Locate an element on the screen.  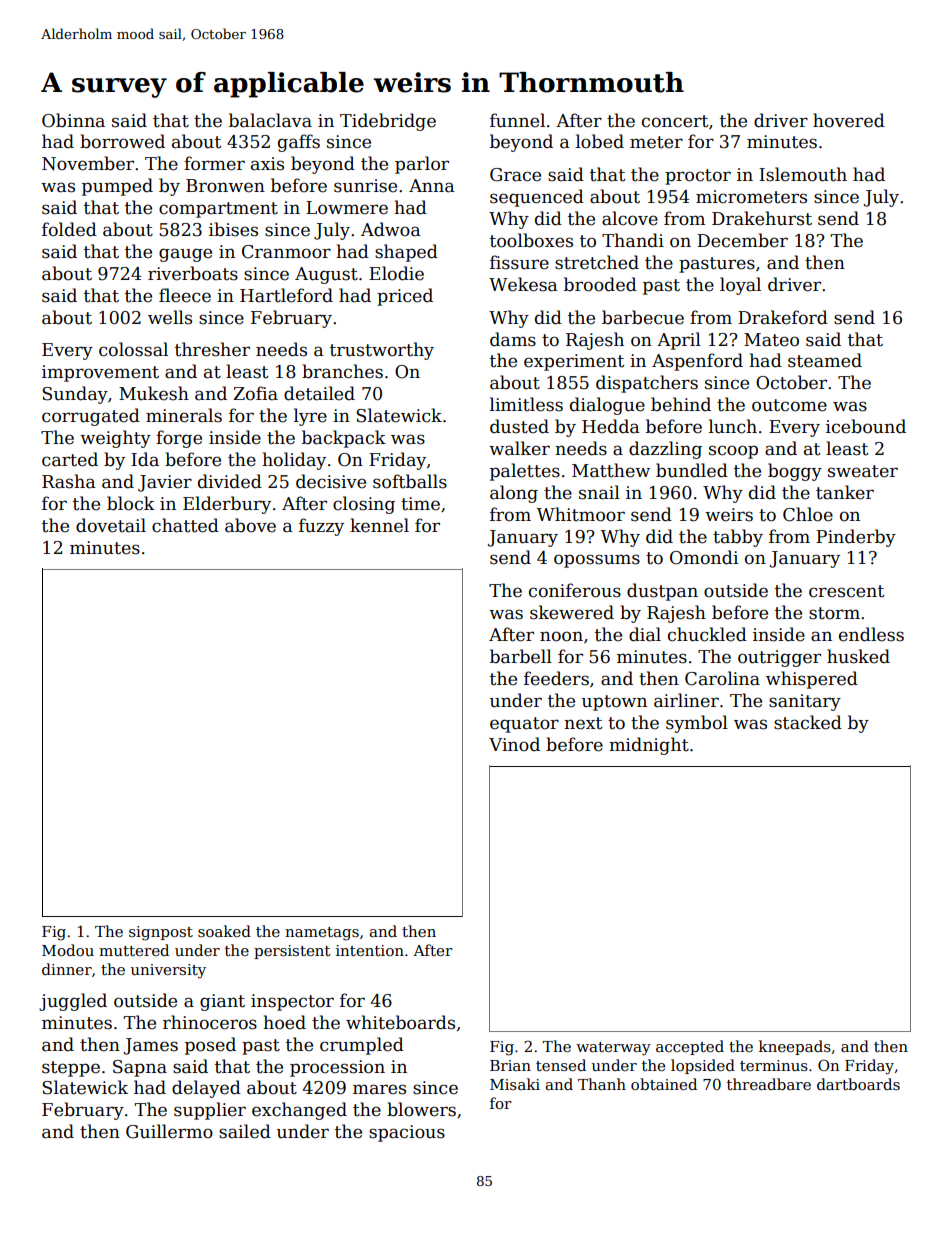
Guillermo is located at coordinates (169, 1131).
